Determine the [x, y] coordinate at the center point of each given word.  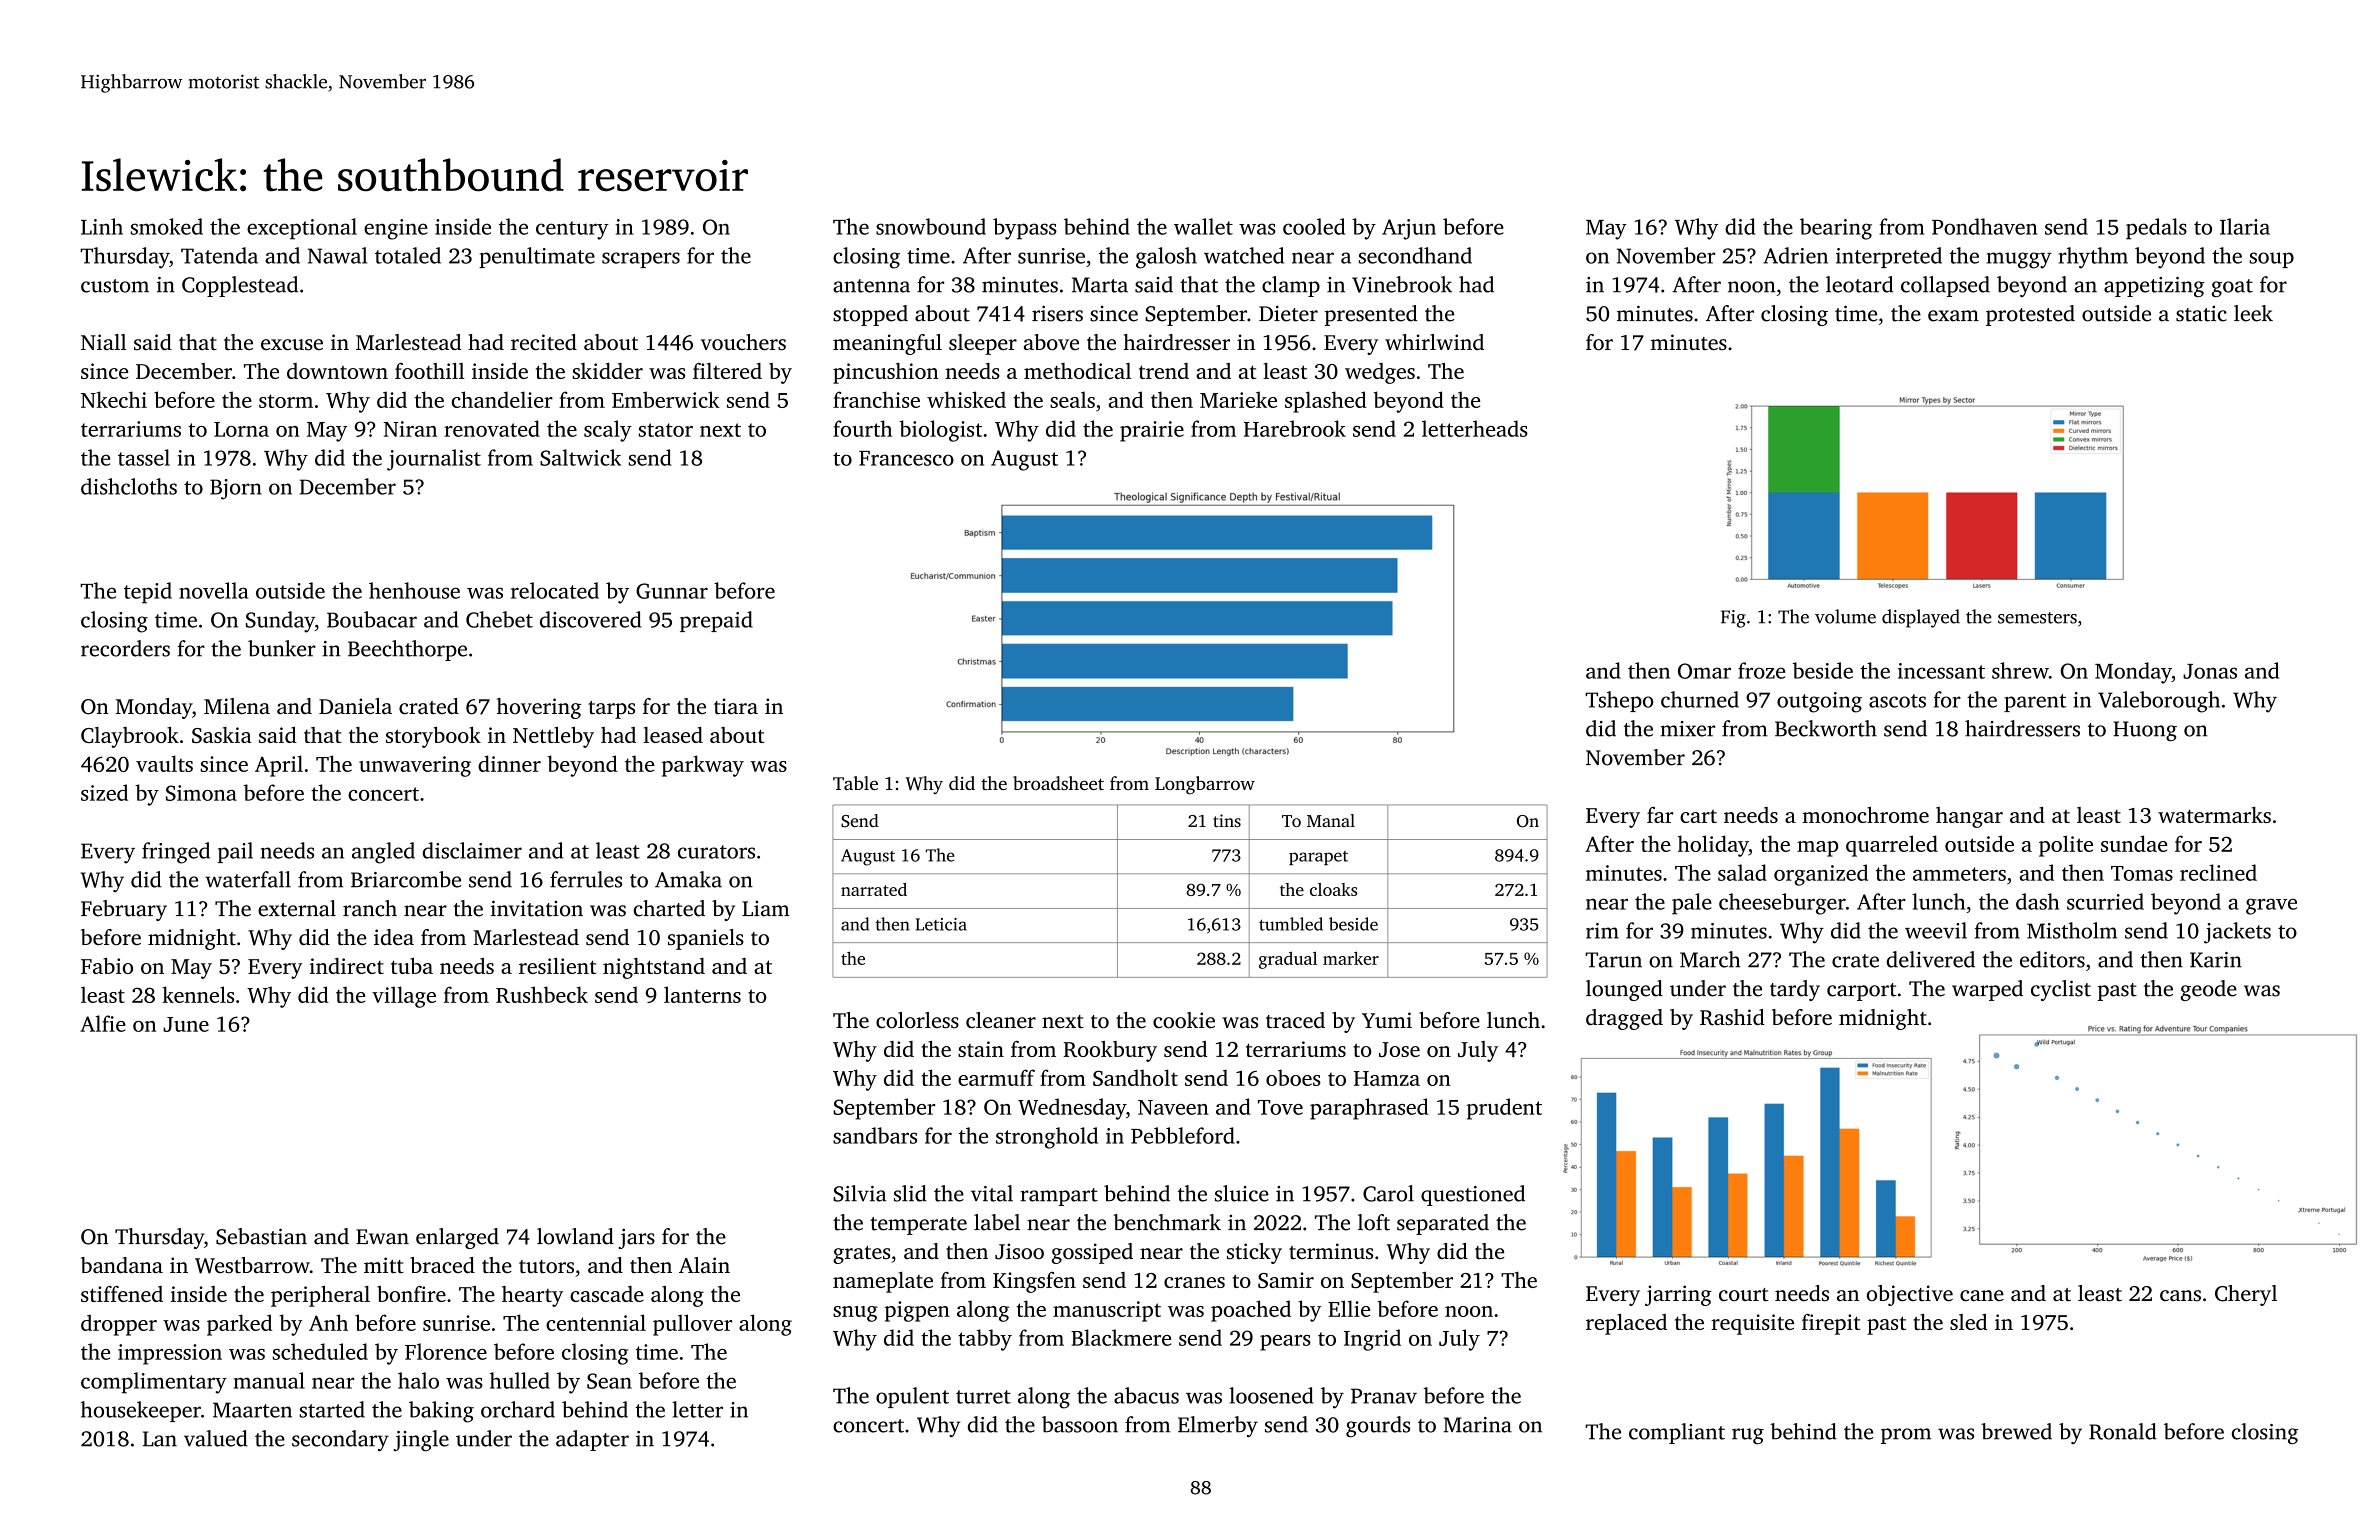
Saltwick [580, 457]
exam [1953, 316]
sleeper [983, 344]
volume [1845, 616]
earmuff [996, 1077]
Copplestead [240, 286]
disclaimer [472, 850]
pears [1285, 1343]
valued [216, 1438]
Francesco [906, 458]
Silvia [859, 1193]
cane [1982, 1295]
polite [2066, 846]
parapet [1318, 858]
